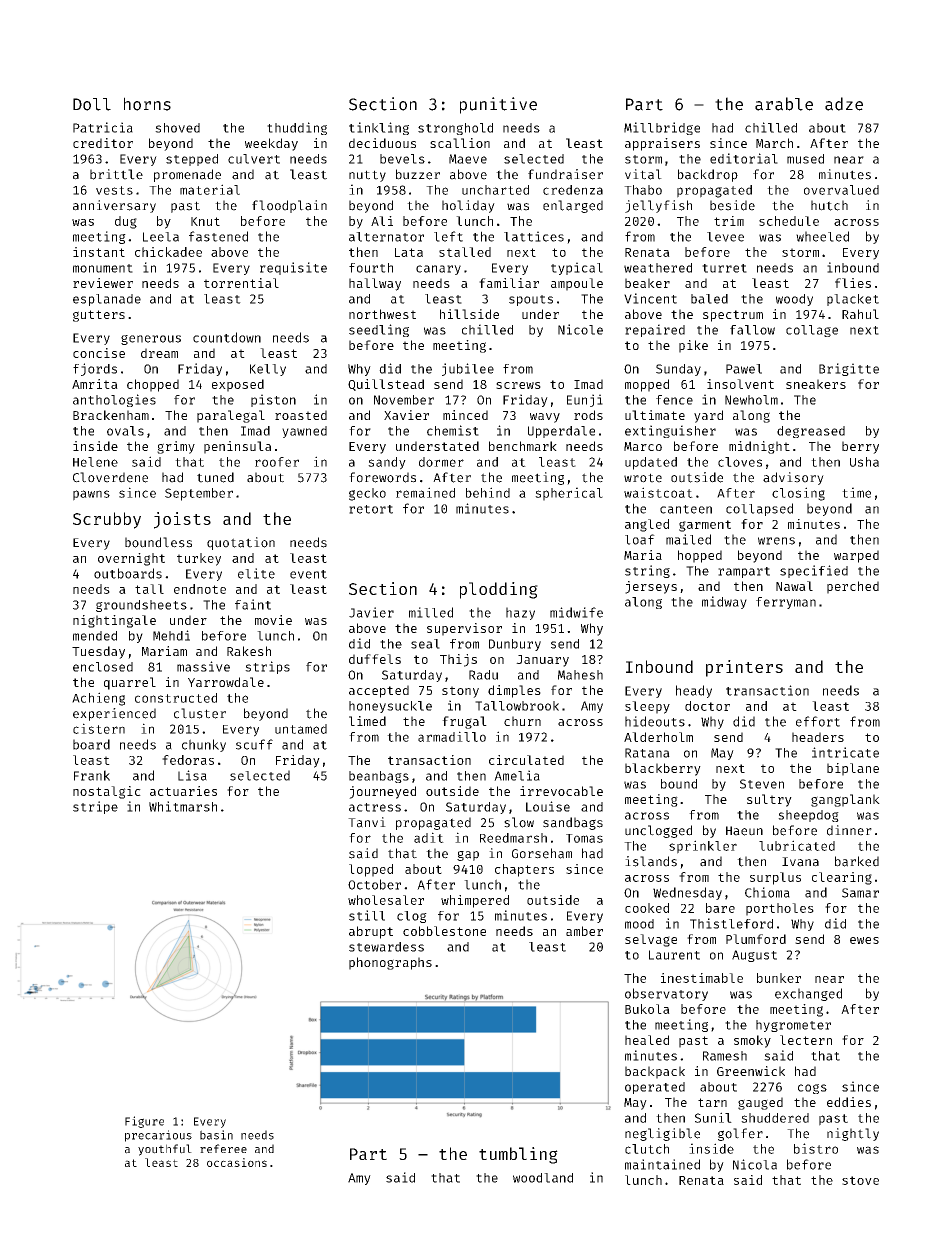 This screenshot has width=952, height=1233. What do you see at coordinates (580, 675) in the screenshot?
I see `Mahesh` at bounding box center [580, 675].
